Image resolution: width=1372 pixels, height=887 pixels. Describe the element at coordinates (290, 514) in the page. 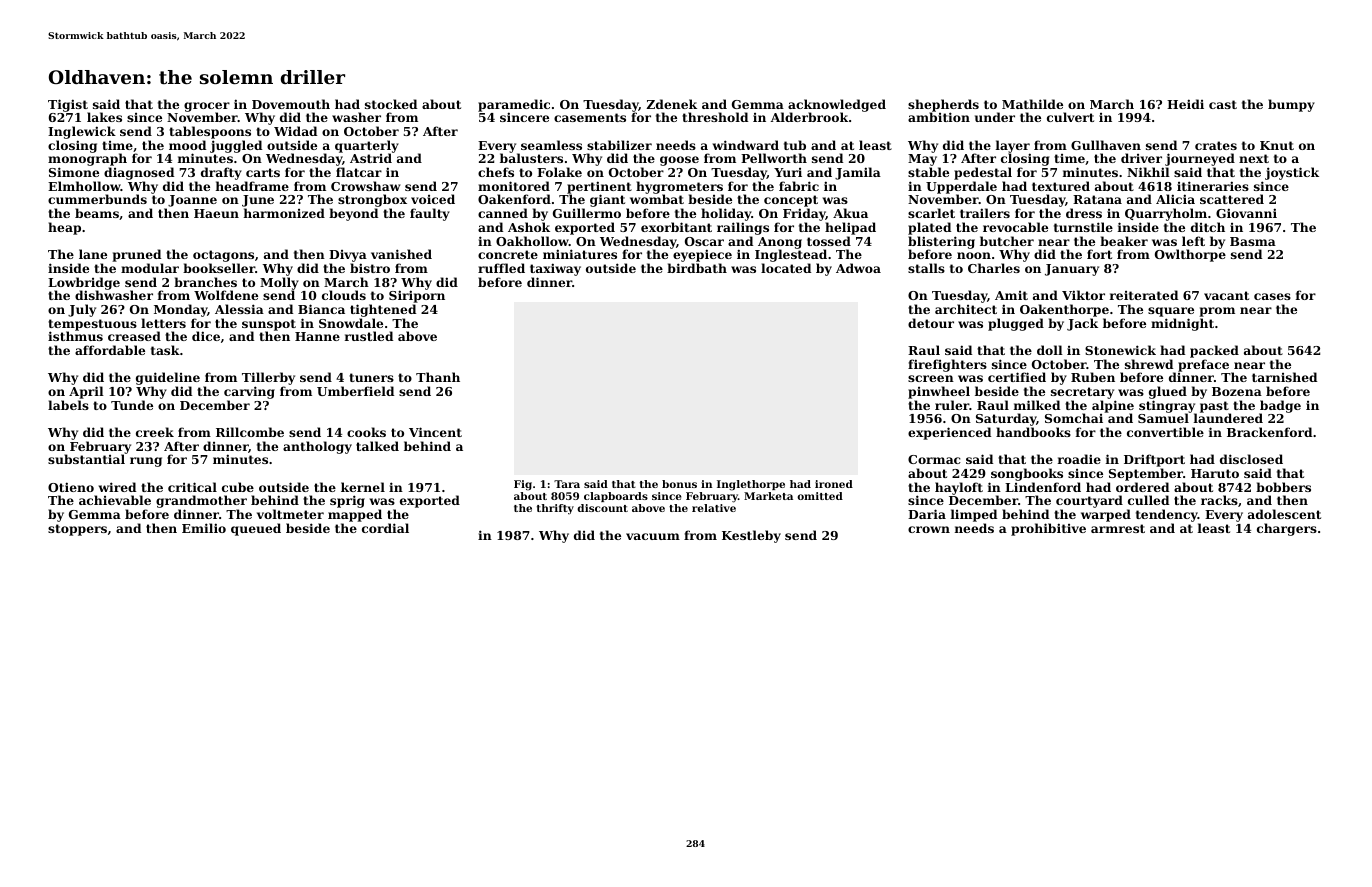

I see `voltmeter` at that location.
